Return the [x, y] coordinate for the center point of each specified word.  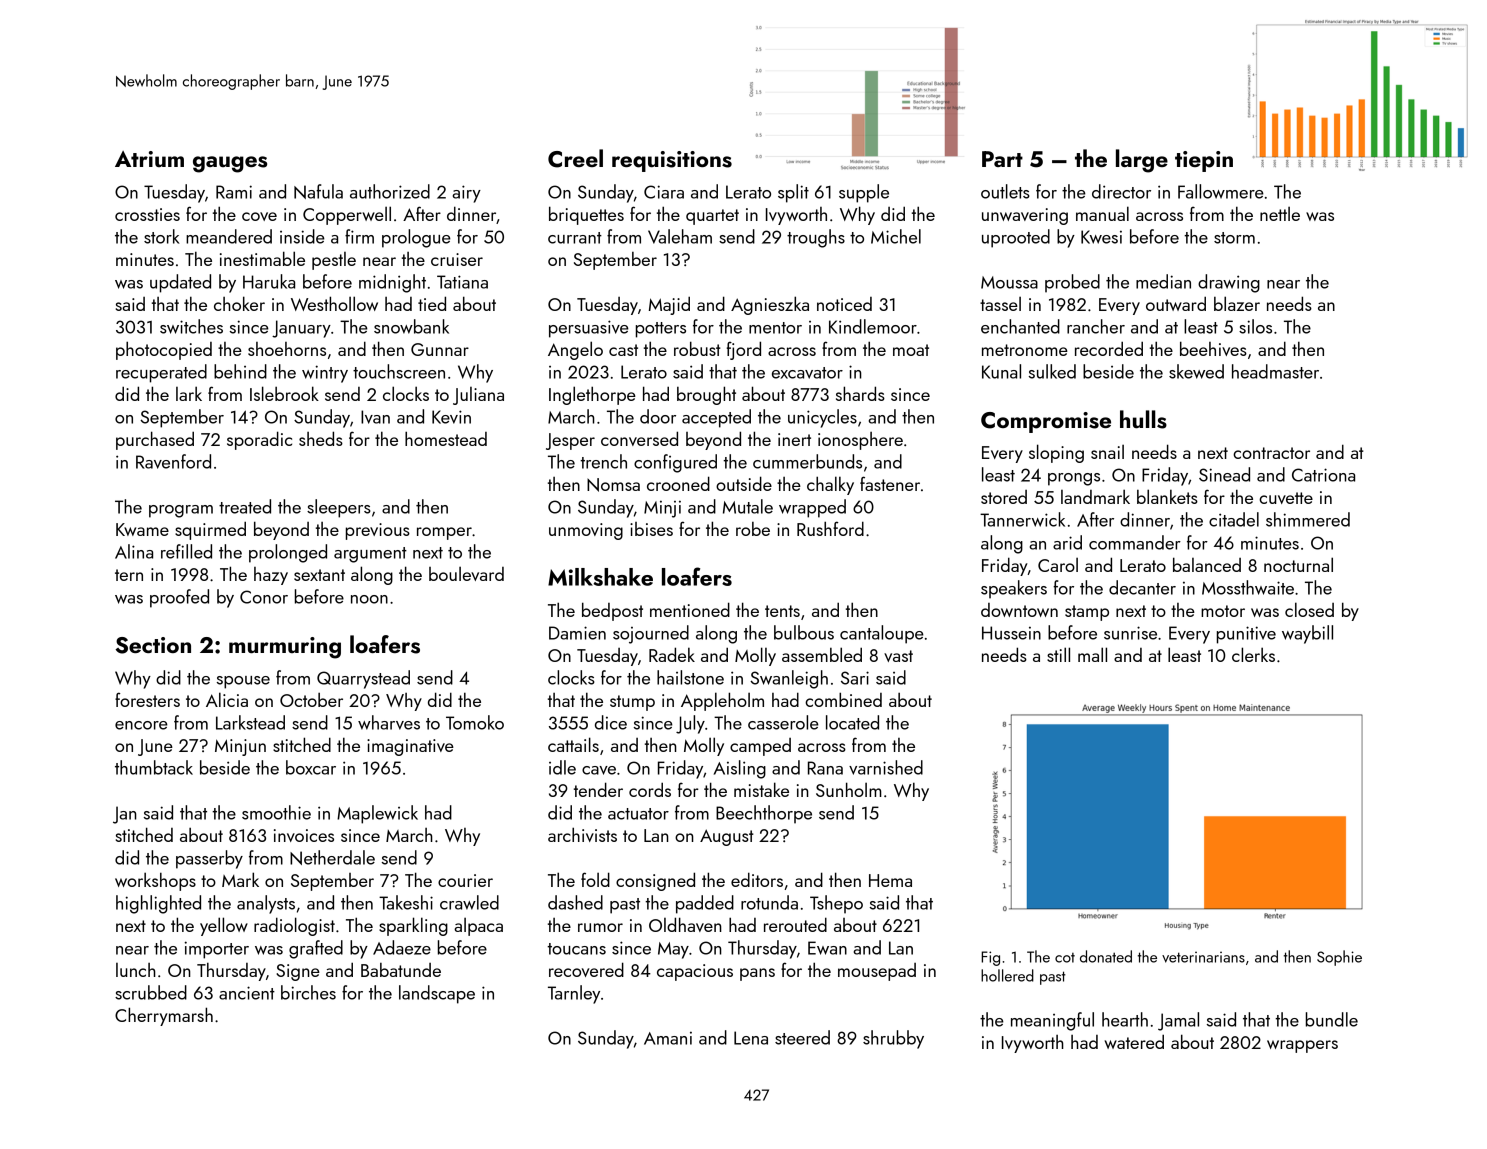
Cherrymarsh [164, 1016]
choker [239, 303]
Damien [577, 633]
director [1121, 191]
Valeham [680, 236]
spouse [243, 682]
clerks [1253, 654]
